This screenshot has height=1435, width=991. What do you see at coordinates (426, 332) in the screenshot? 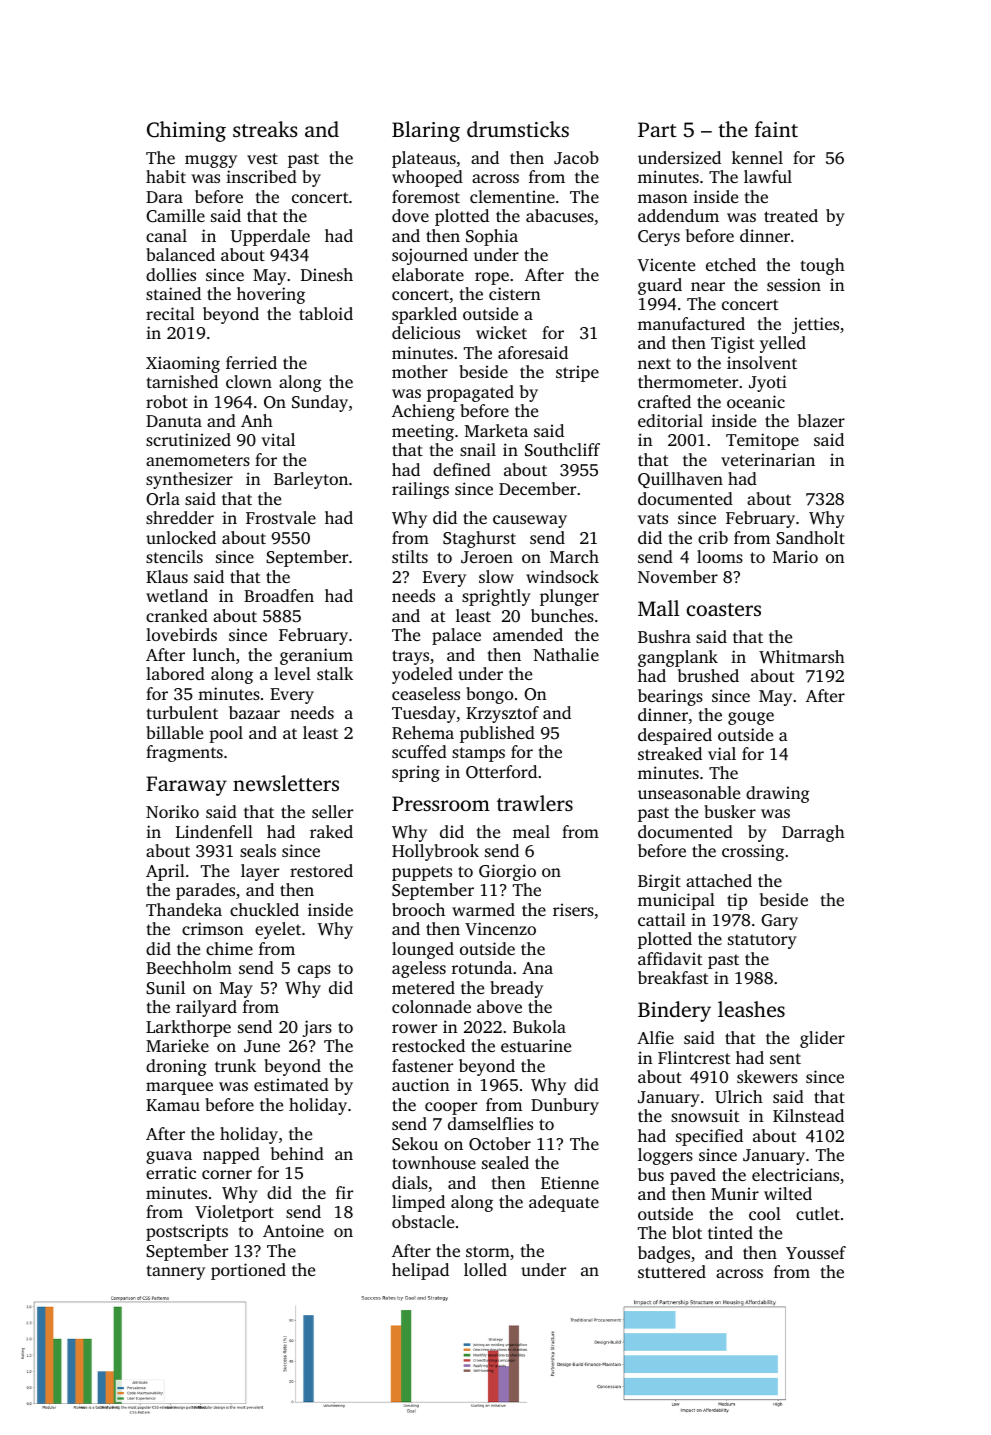
I see `delicious` at bounding box center [426, 332].
